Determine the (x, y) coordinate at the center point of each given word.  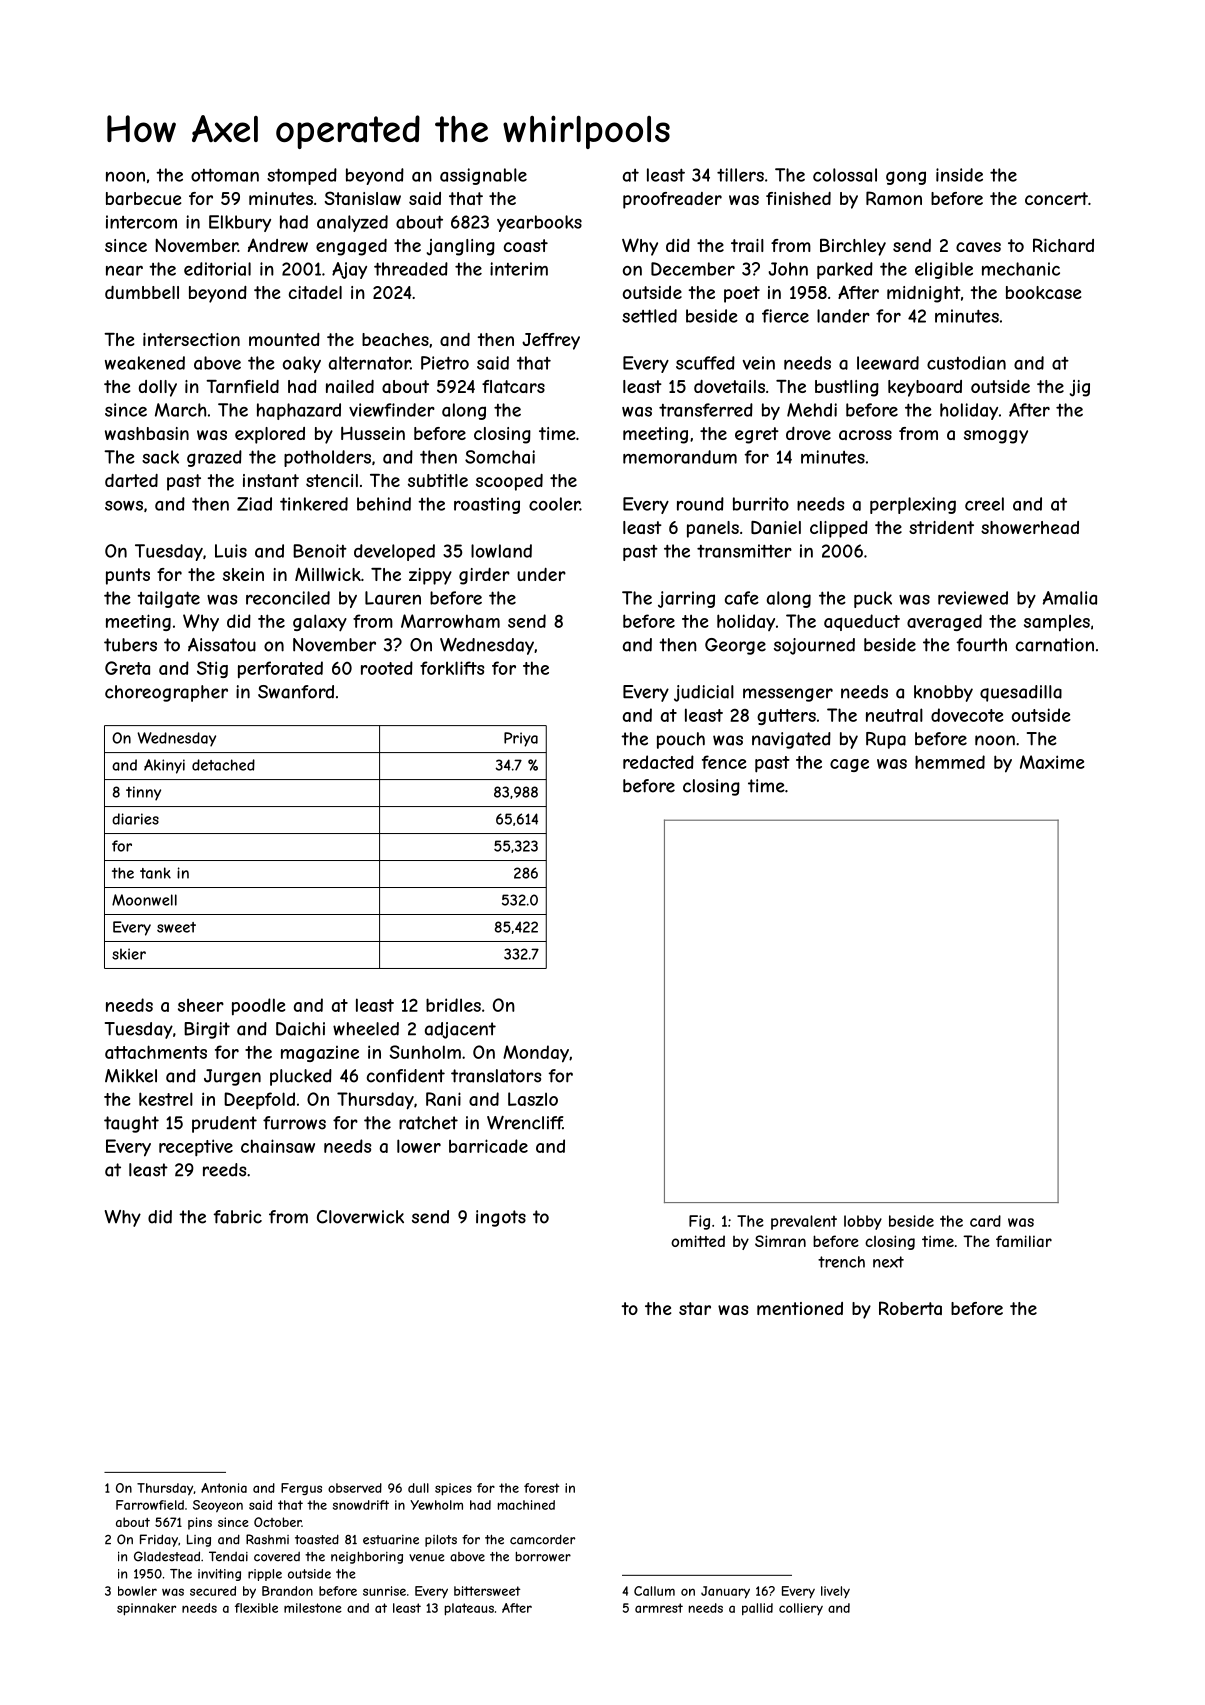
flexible (256, 1608)
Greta (127, 668)
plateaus (469, 1609)
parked (845, 270)
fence (724, 762)
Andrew (278, 245)
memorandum (680, 457)
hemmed (950, 762)
